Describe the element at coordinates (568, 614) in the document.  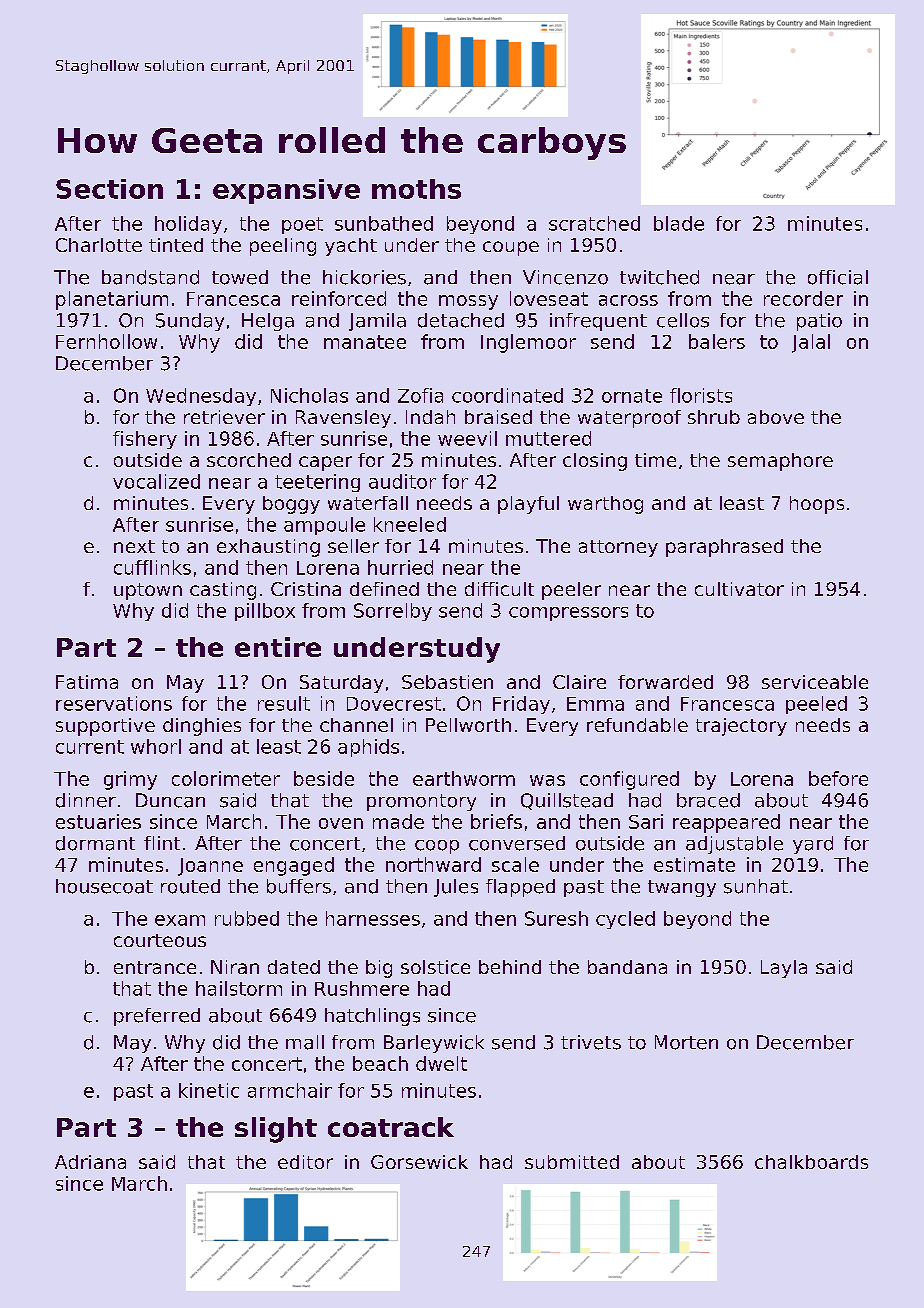
I see `compressors` at that location.
